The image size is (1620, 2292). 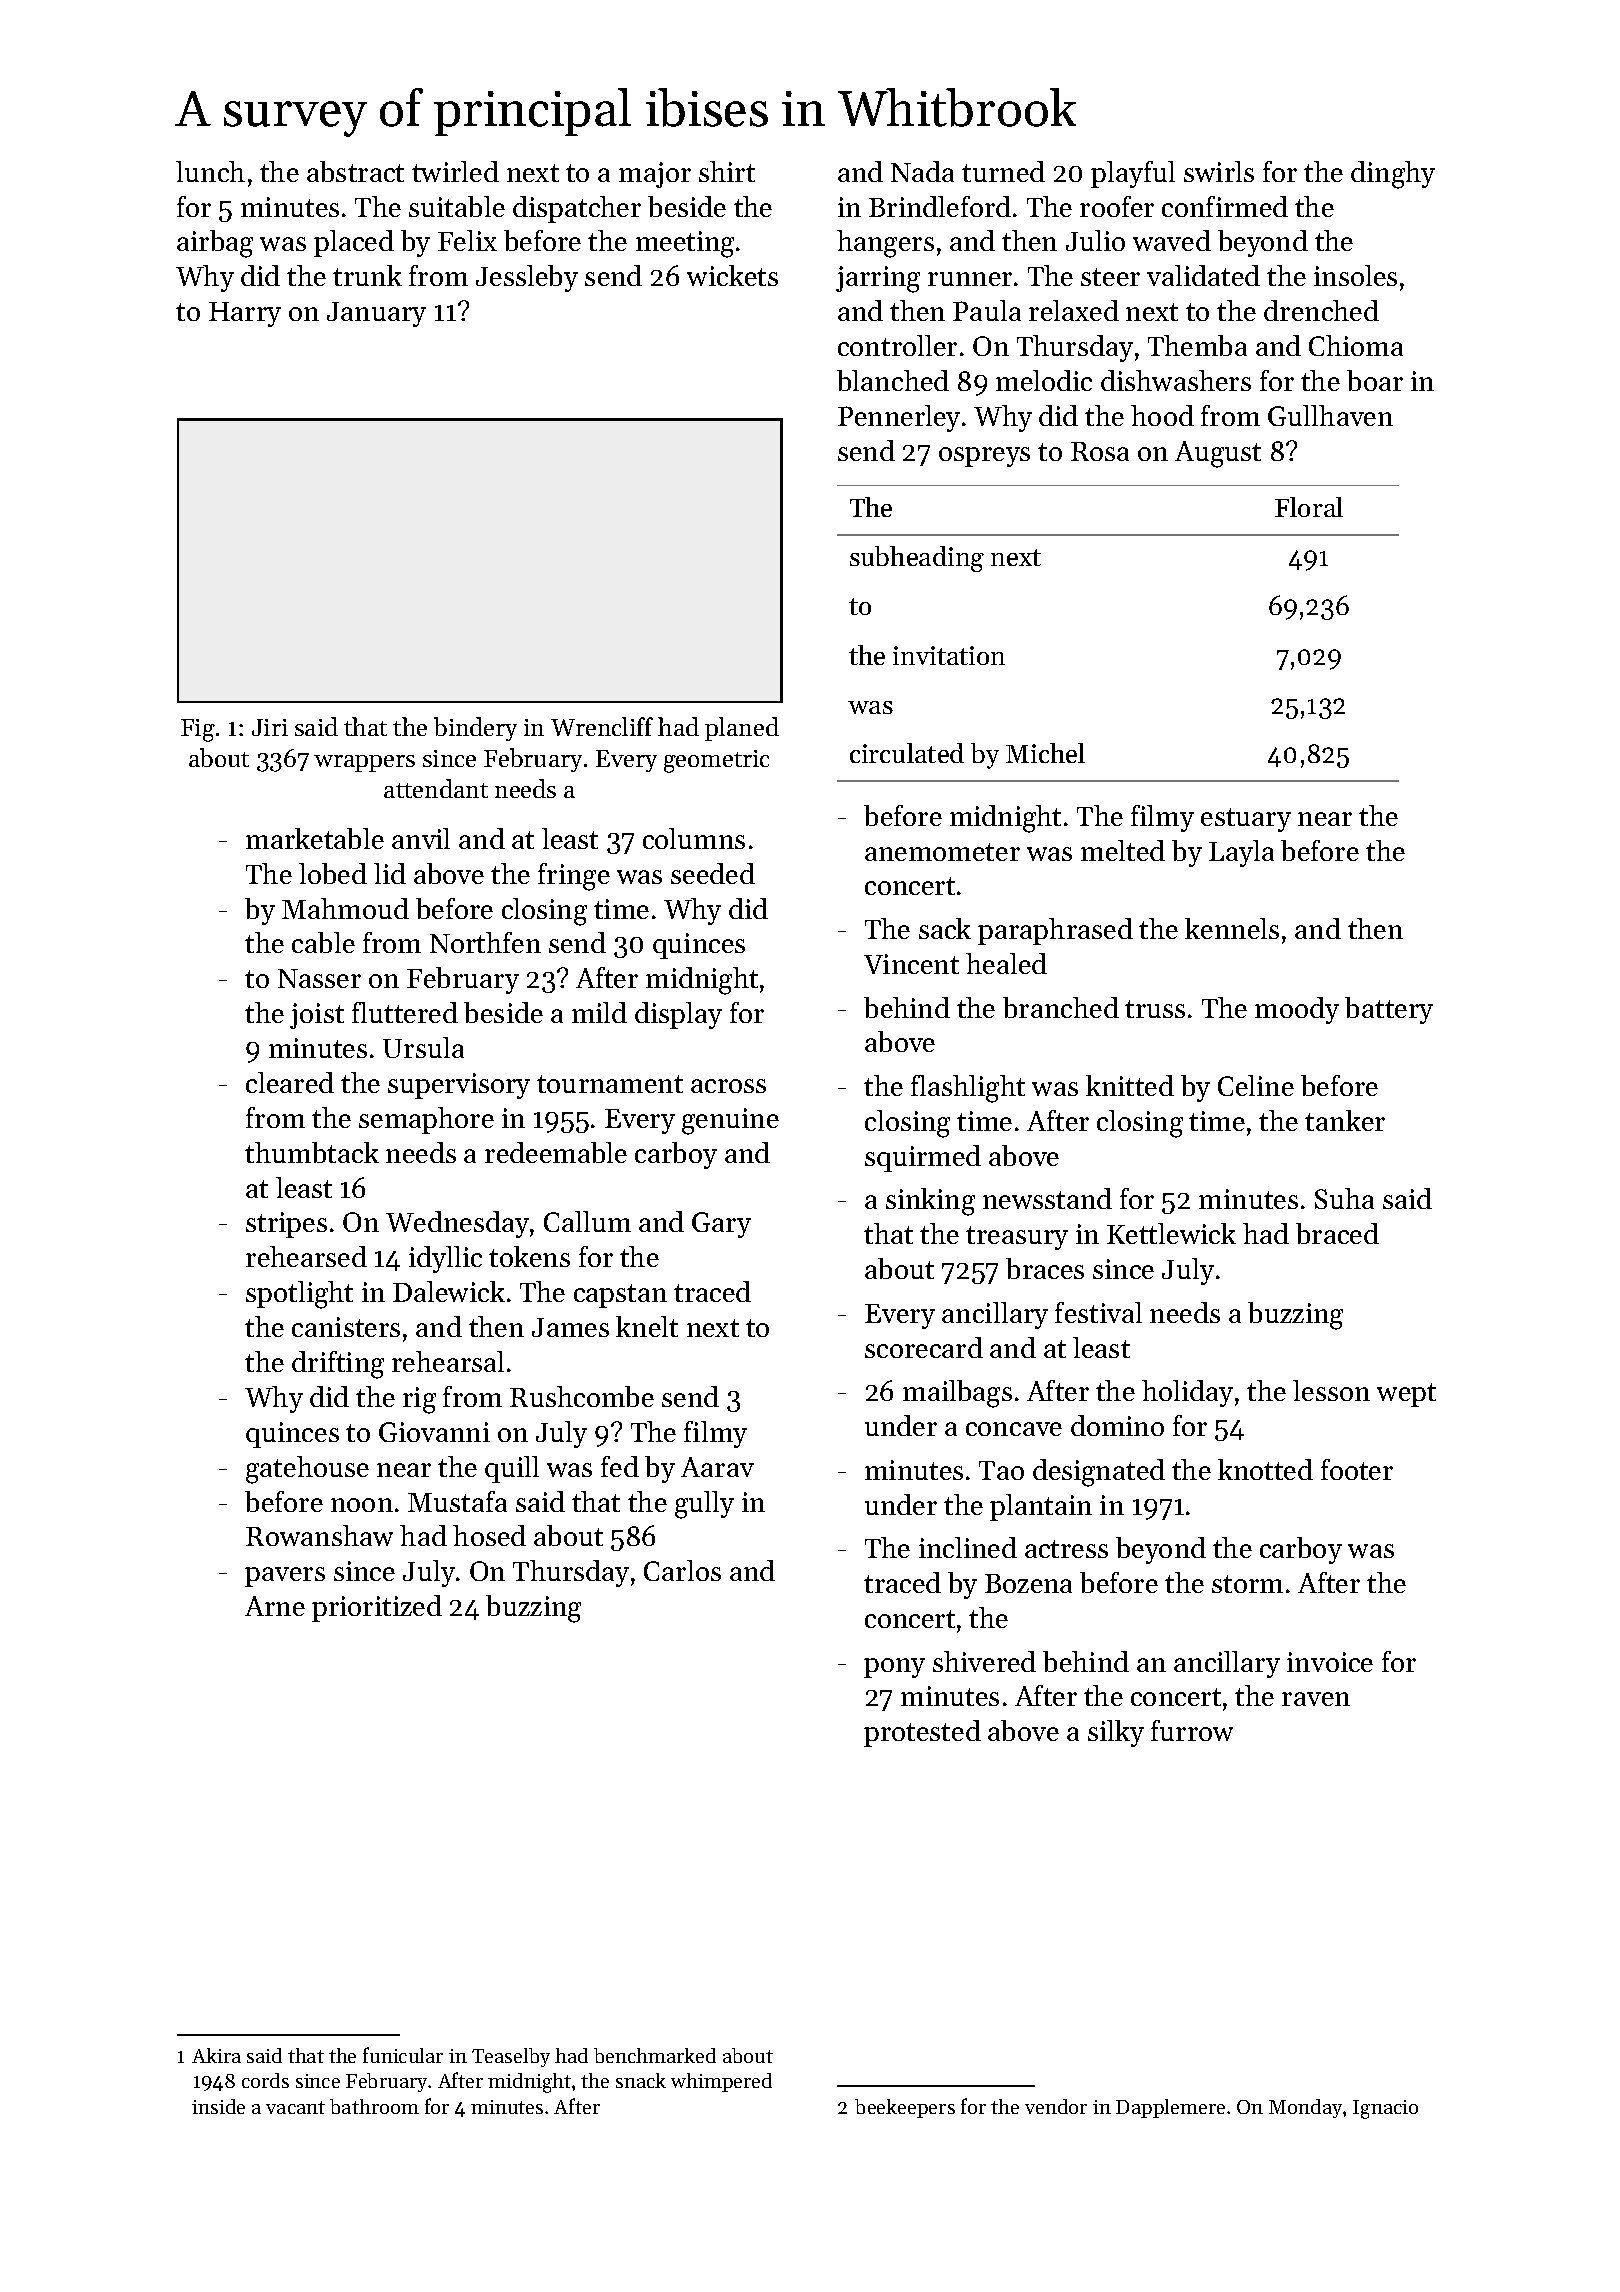 I want to click on Akira, so click(x=216, y=2055).
